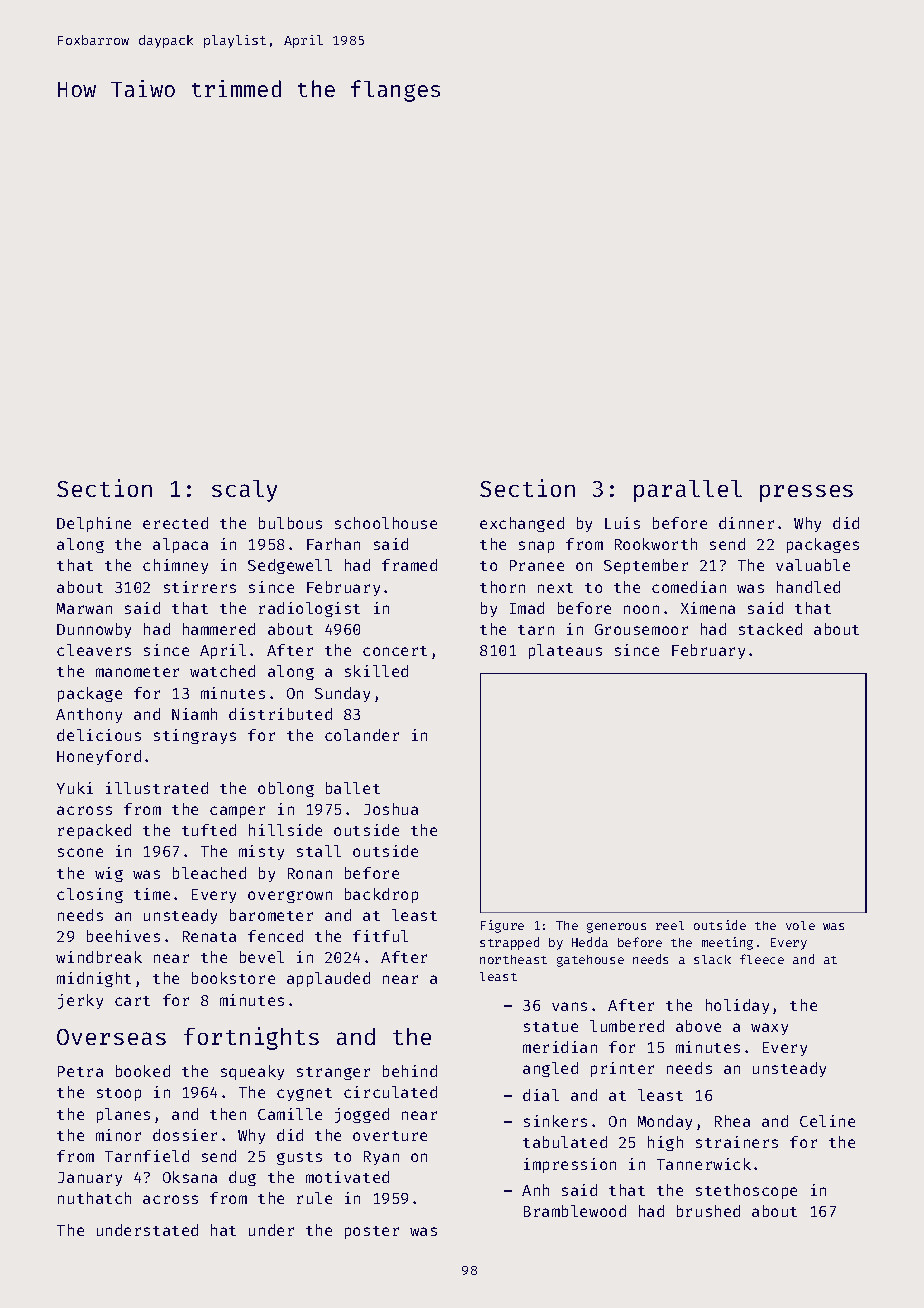 This screenshot has width=924, height=1308. Describe the element at coordinates (90, 1179) in the screenshot. I see `January` at that location.
